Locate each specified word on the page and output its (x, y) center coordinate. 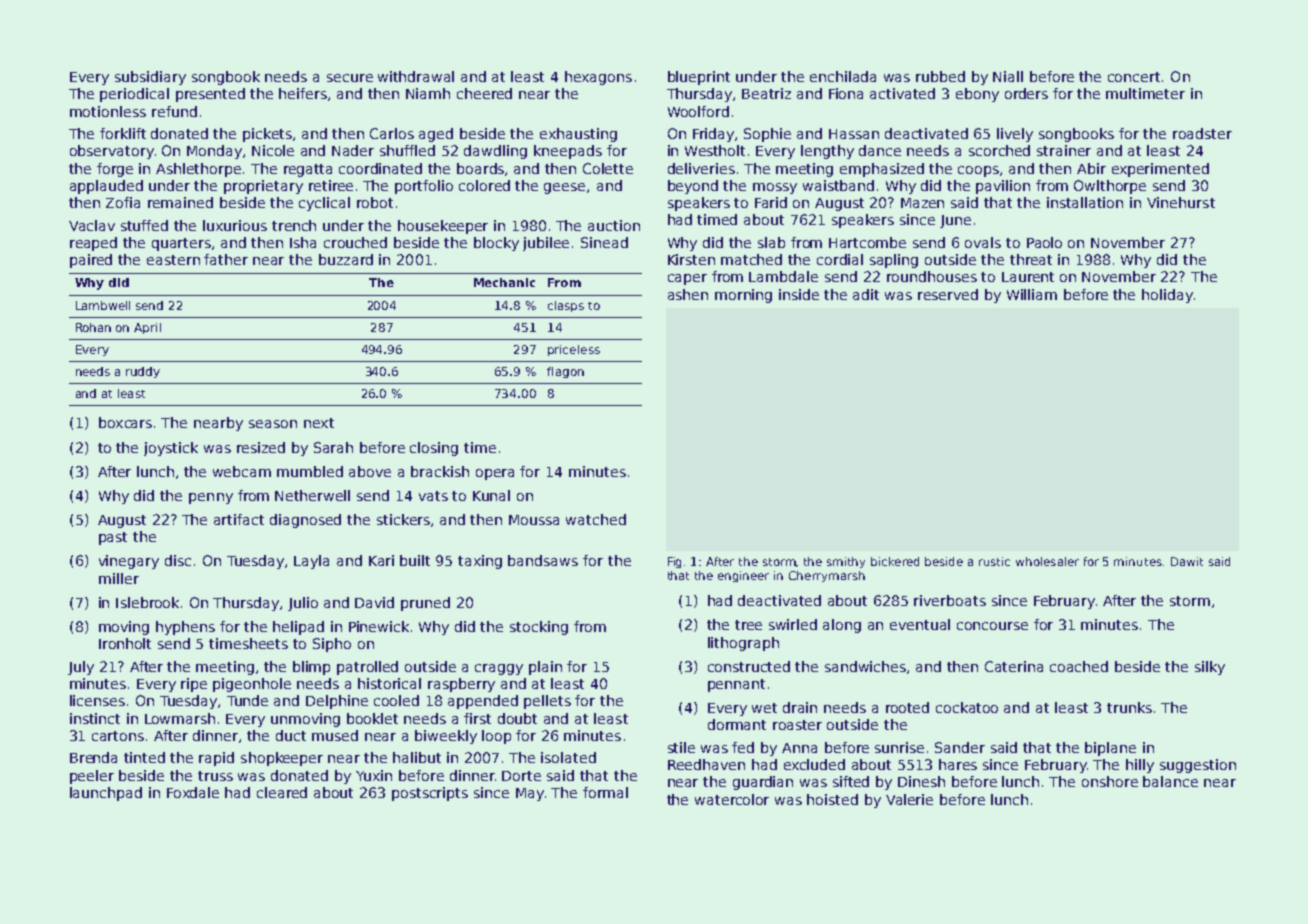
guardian (763, 783)
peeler (92, 777)
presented (210, 95)
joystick (171, 449)
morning (743, 296)
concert (1134, 77)
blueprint (699, 78)
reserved (948, 294)
